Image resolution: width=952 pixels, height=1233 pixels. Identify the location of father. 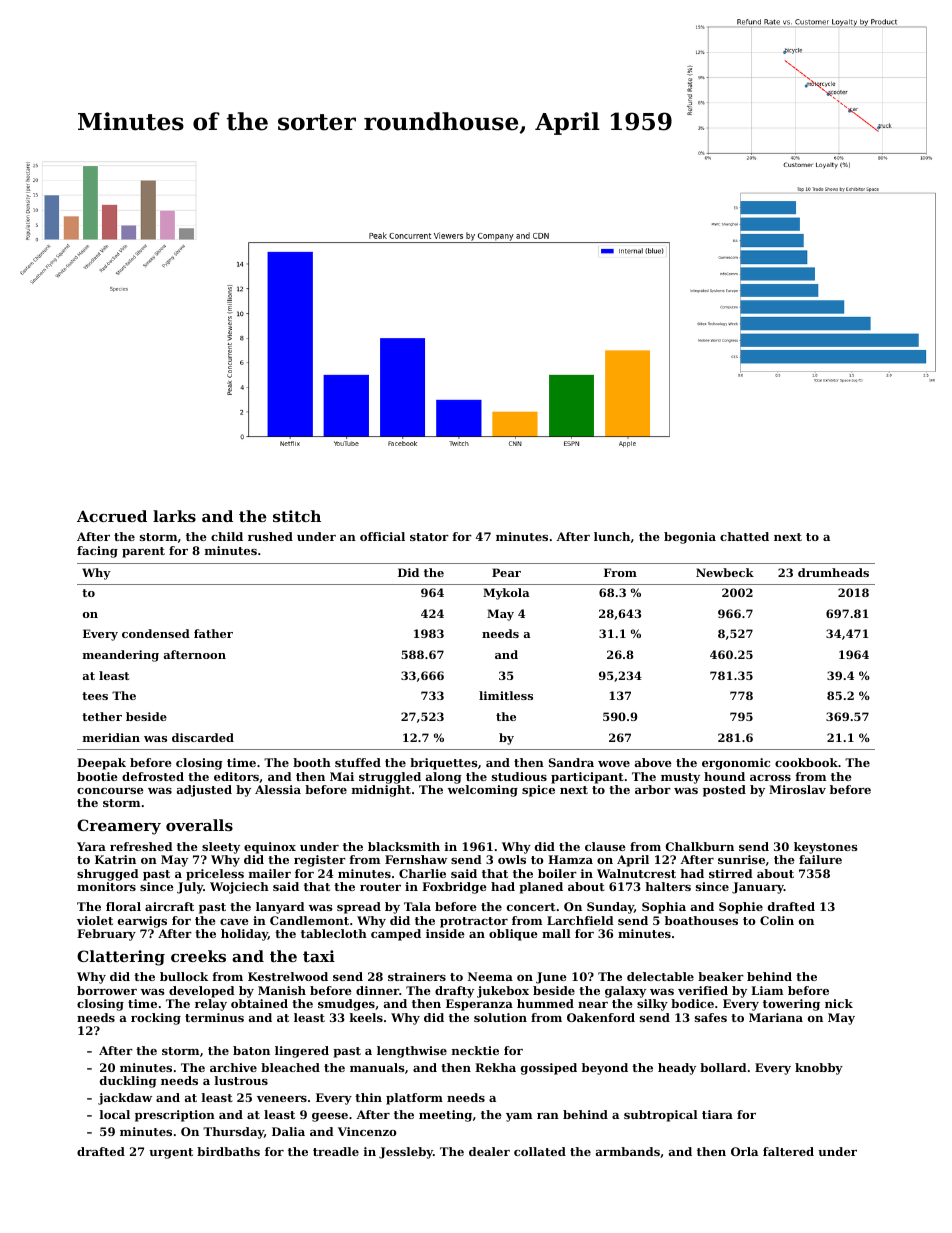
(213, 633).
